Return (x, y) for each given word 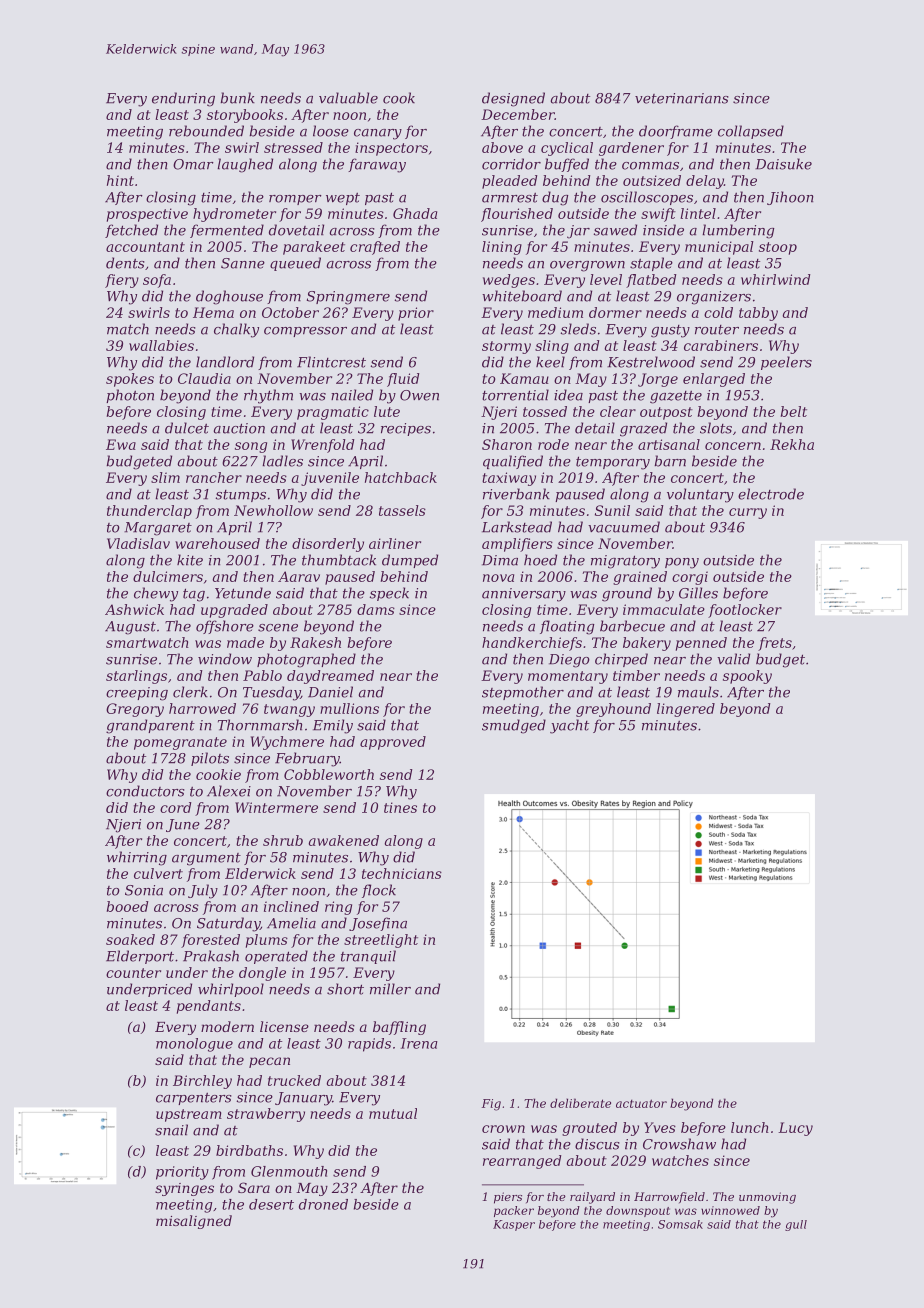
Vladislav (138, 543)
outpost (666, 413)
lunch (750, 1127)
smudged (514, 726)
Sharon (507, 444)
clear (618, 411)
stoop (778, 248)
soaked (130, 939)
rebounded (206, 131)
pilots (210, 759)
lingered (686, 710)
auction (239, 428)
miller (390, 989)
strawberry (266, 1115)
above (502, 147)
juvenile (330, 479)
